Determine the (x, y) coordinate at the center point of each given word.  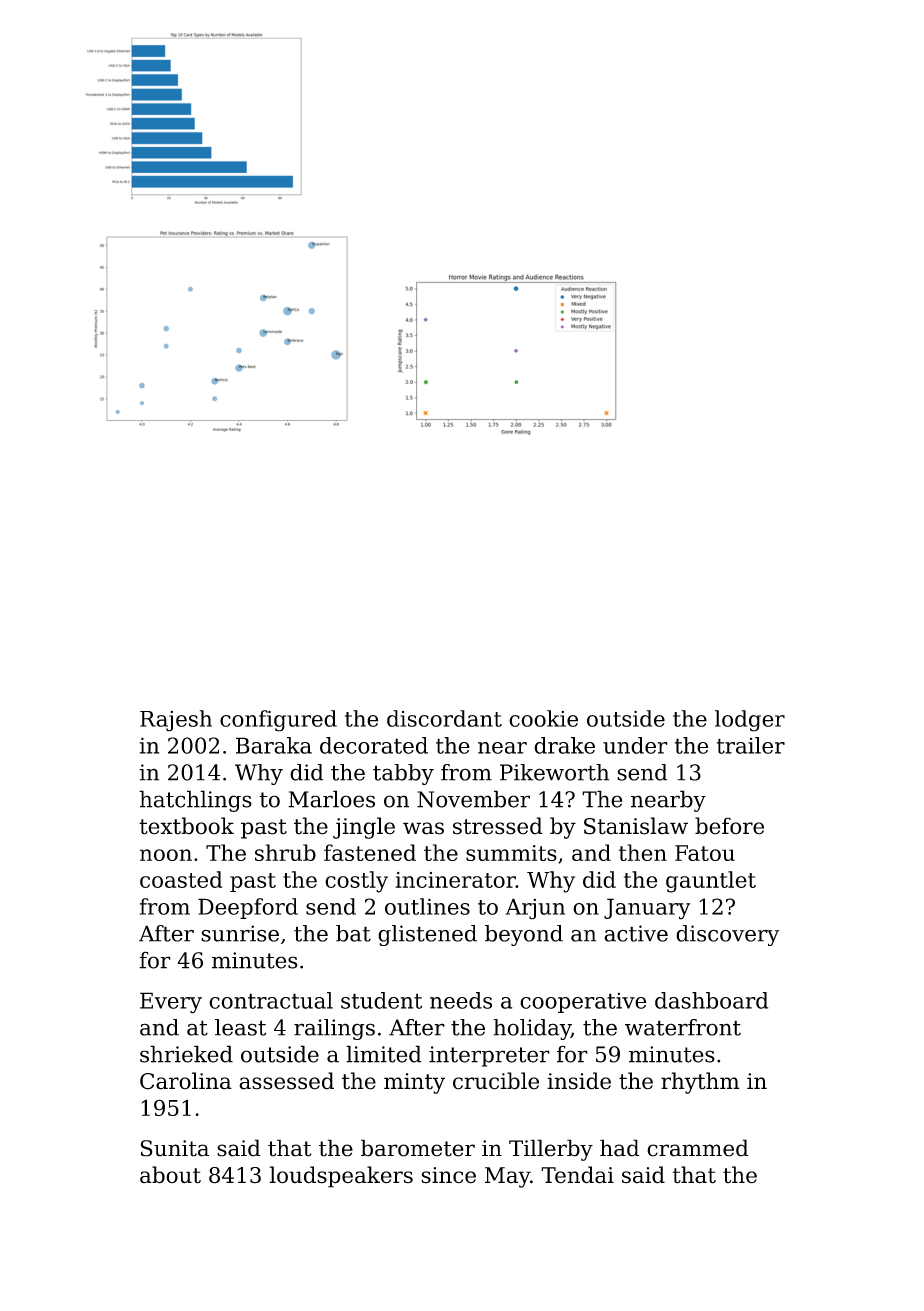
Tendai (577, 1175)
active (636, 933)
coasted (181, 879)
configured (278, 721)
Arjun (535, 909)
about (170, 1175)
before (729, 826)
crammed (698, 1148)
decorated (374, 745)
